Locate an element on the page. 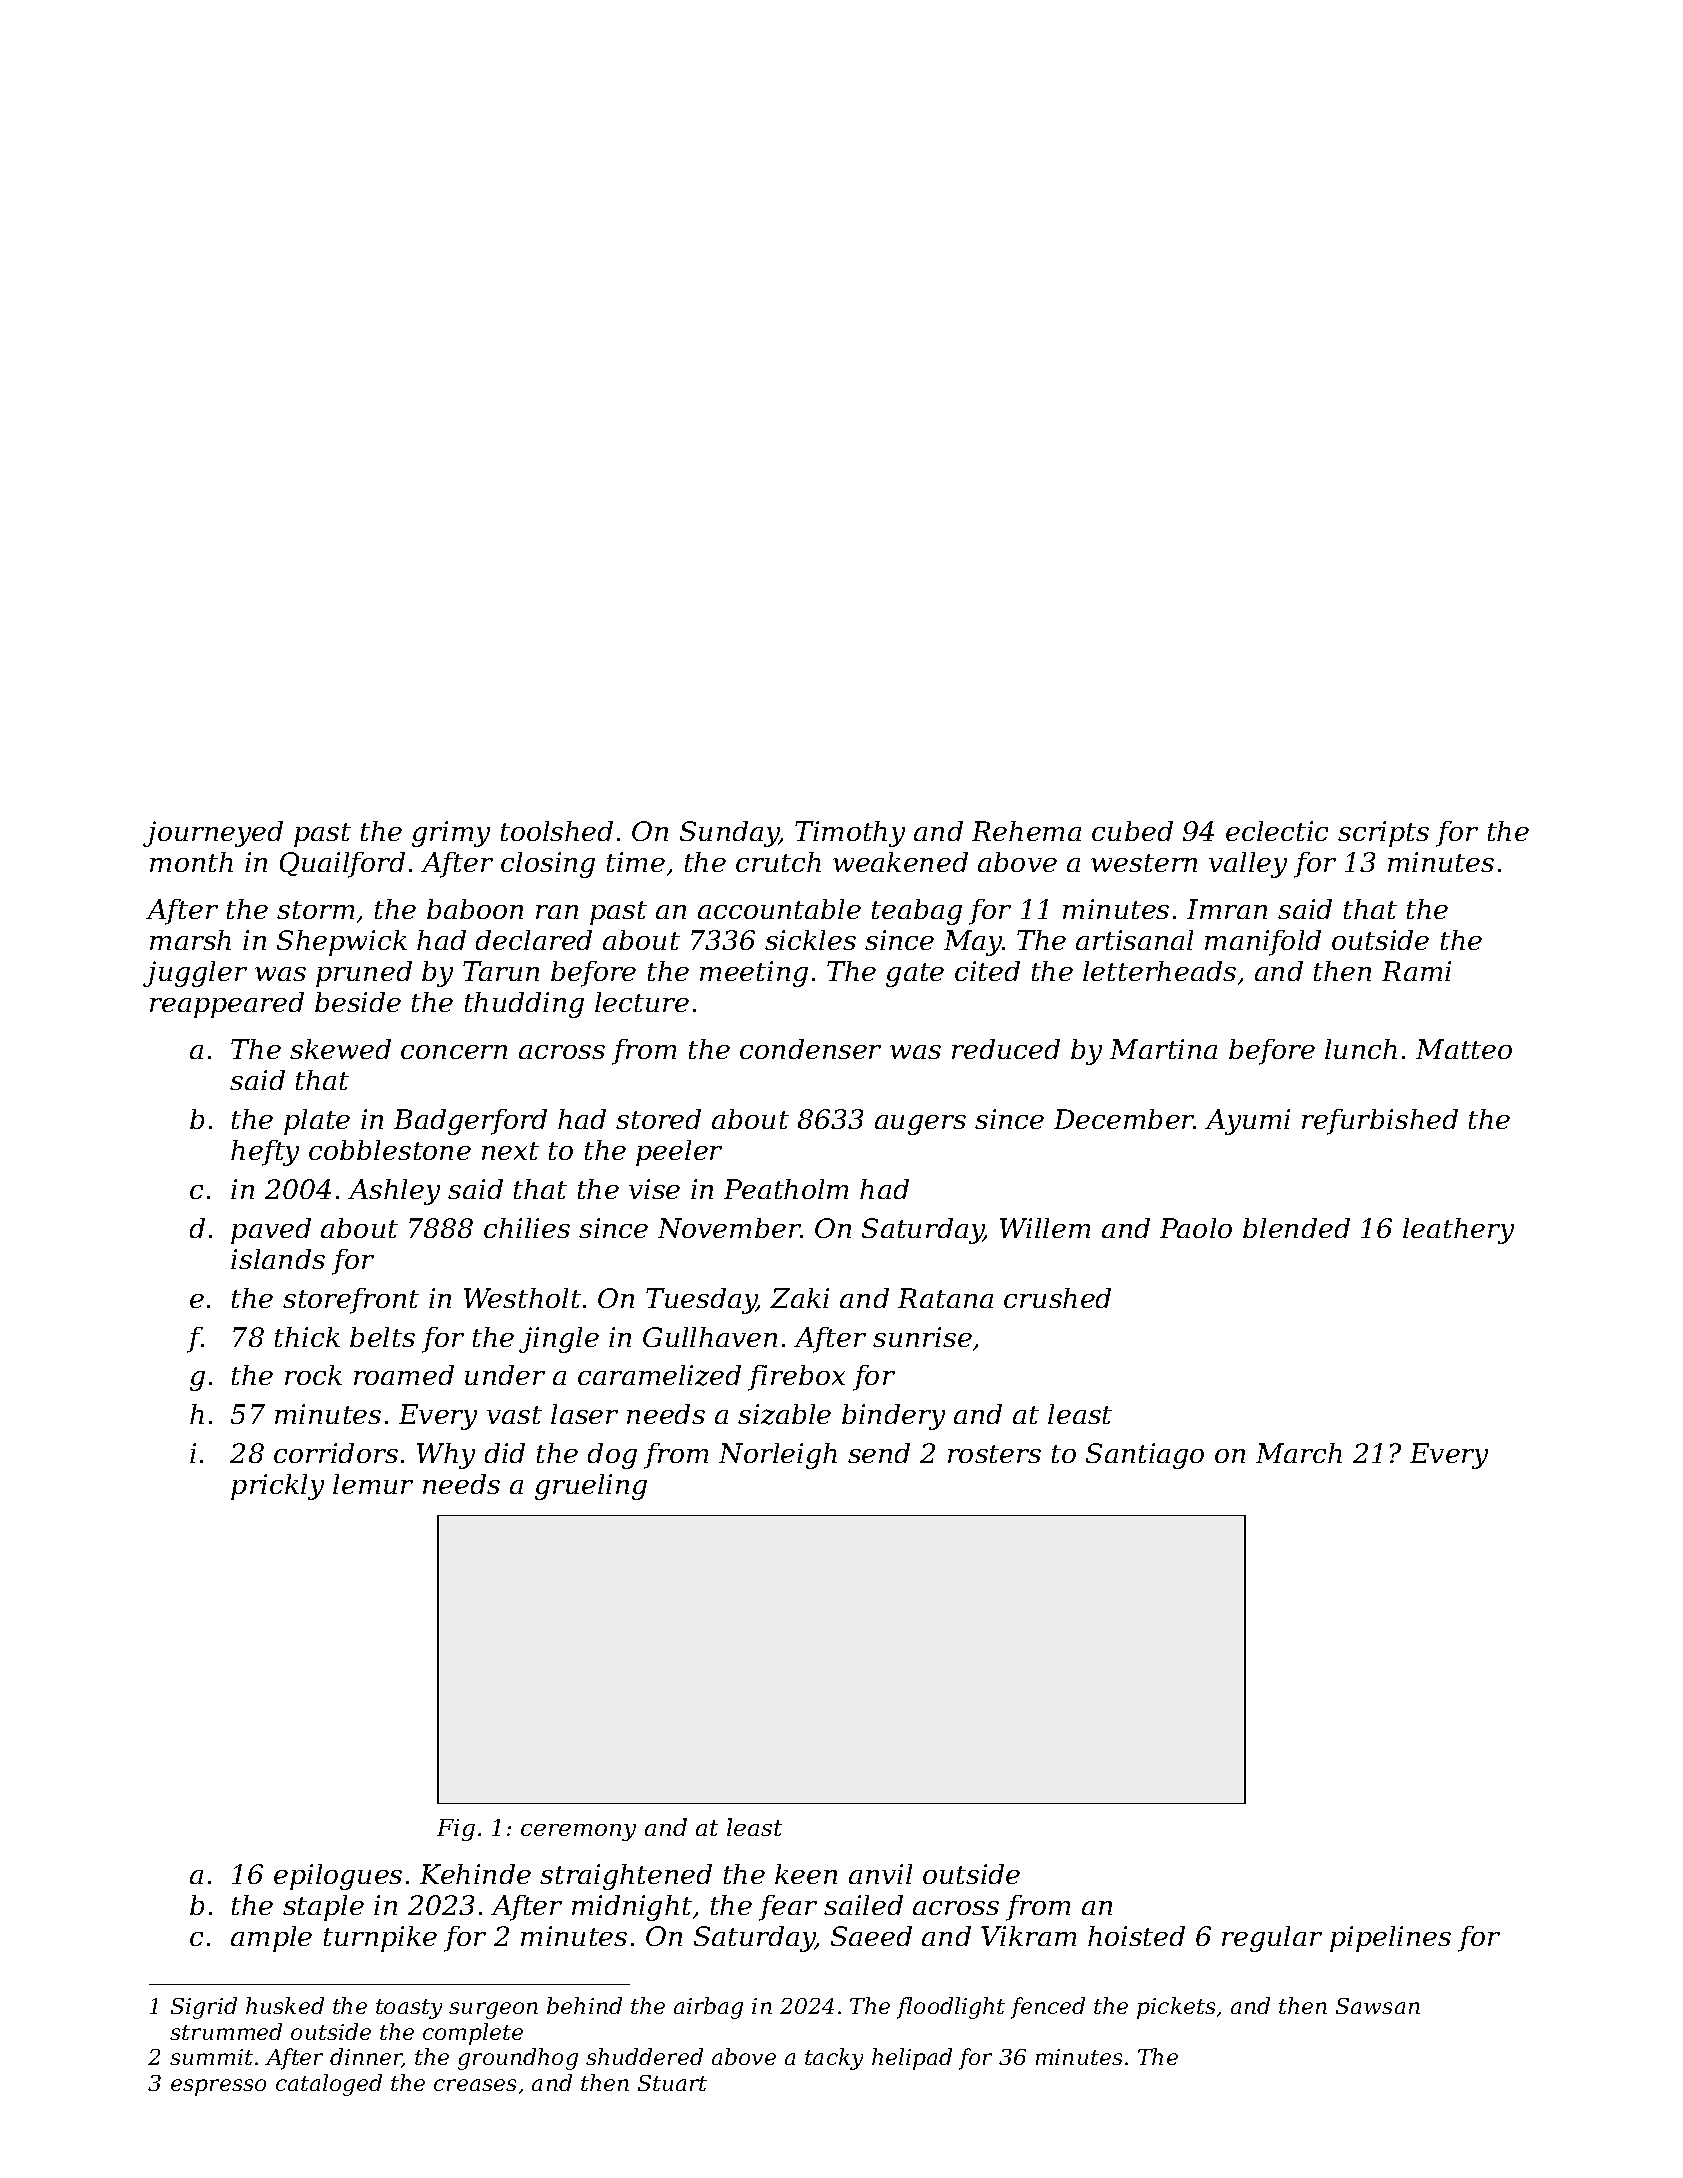 This page has width=1683, height=2178. reappeared is located at coordinates (227, 1005).
